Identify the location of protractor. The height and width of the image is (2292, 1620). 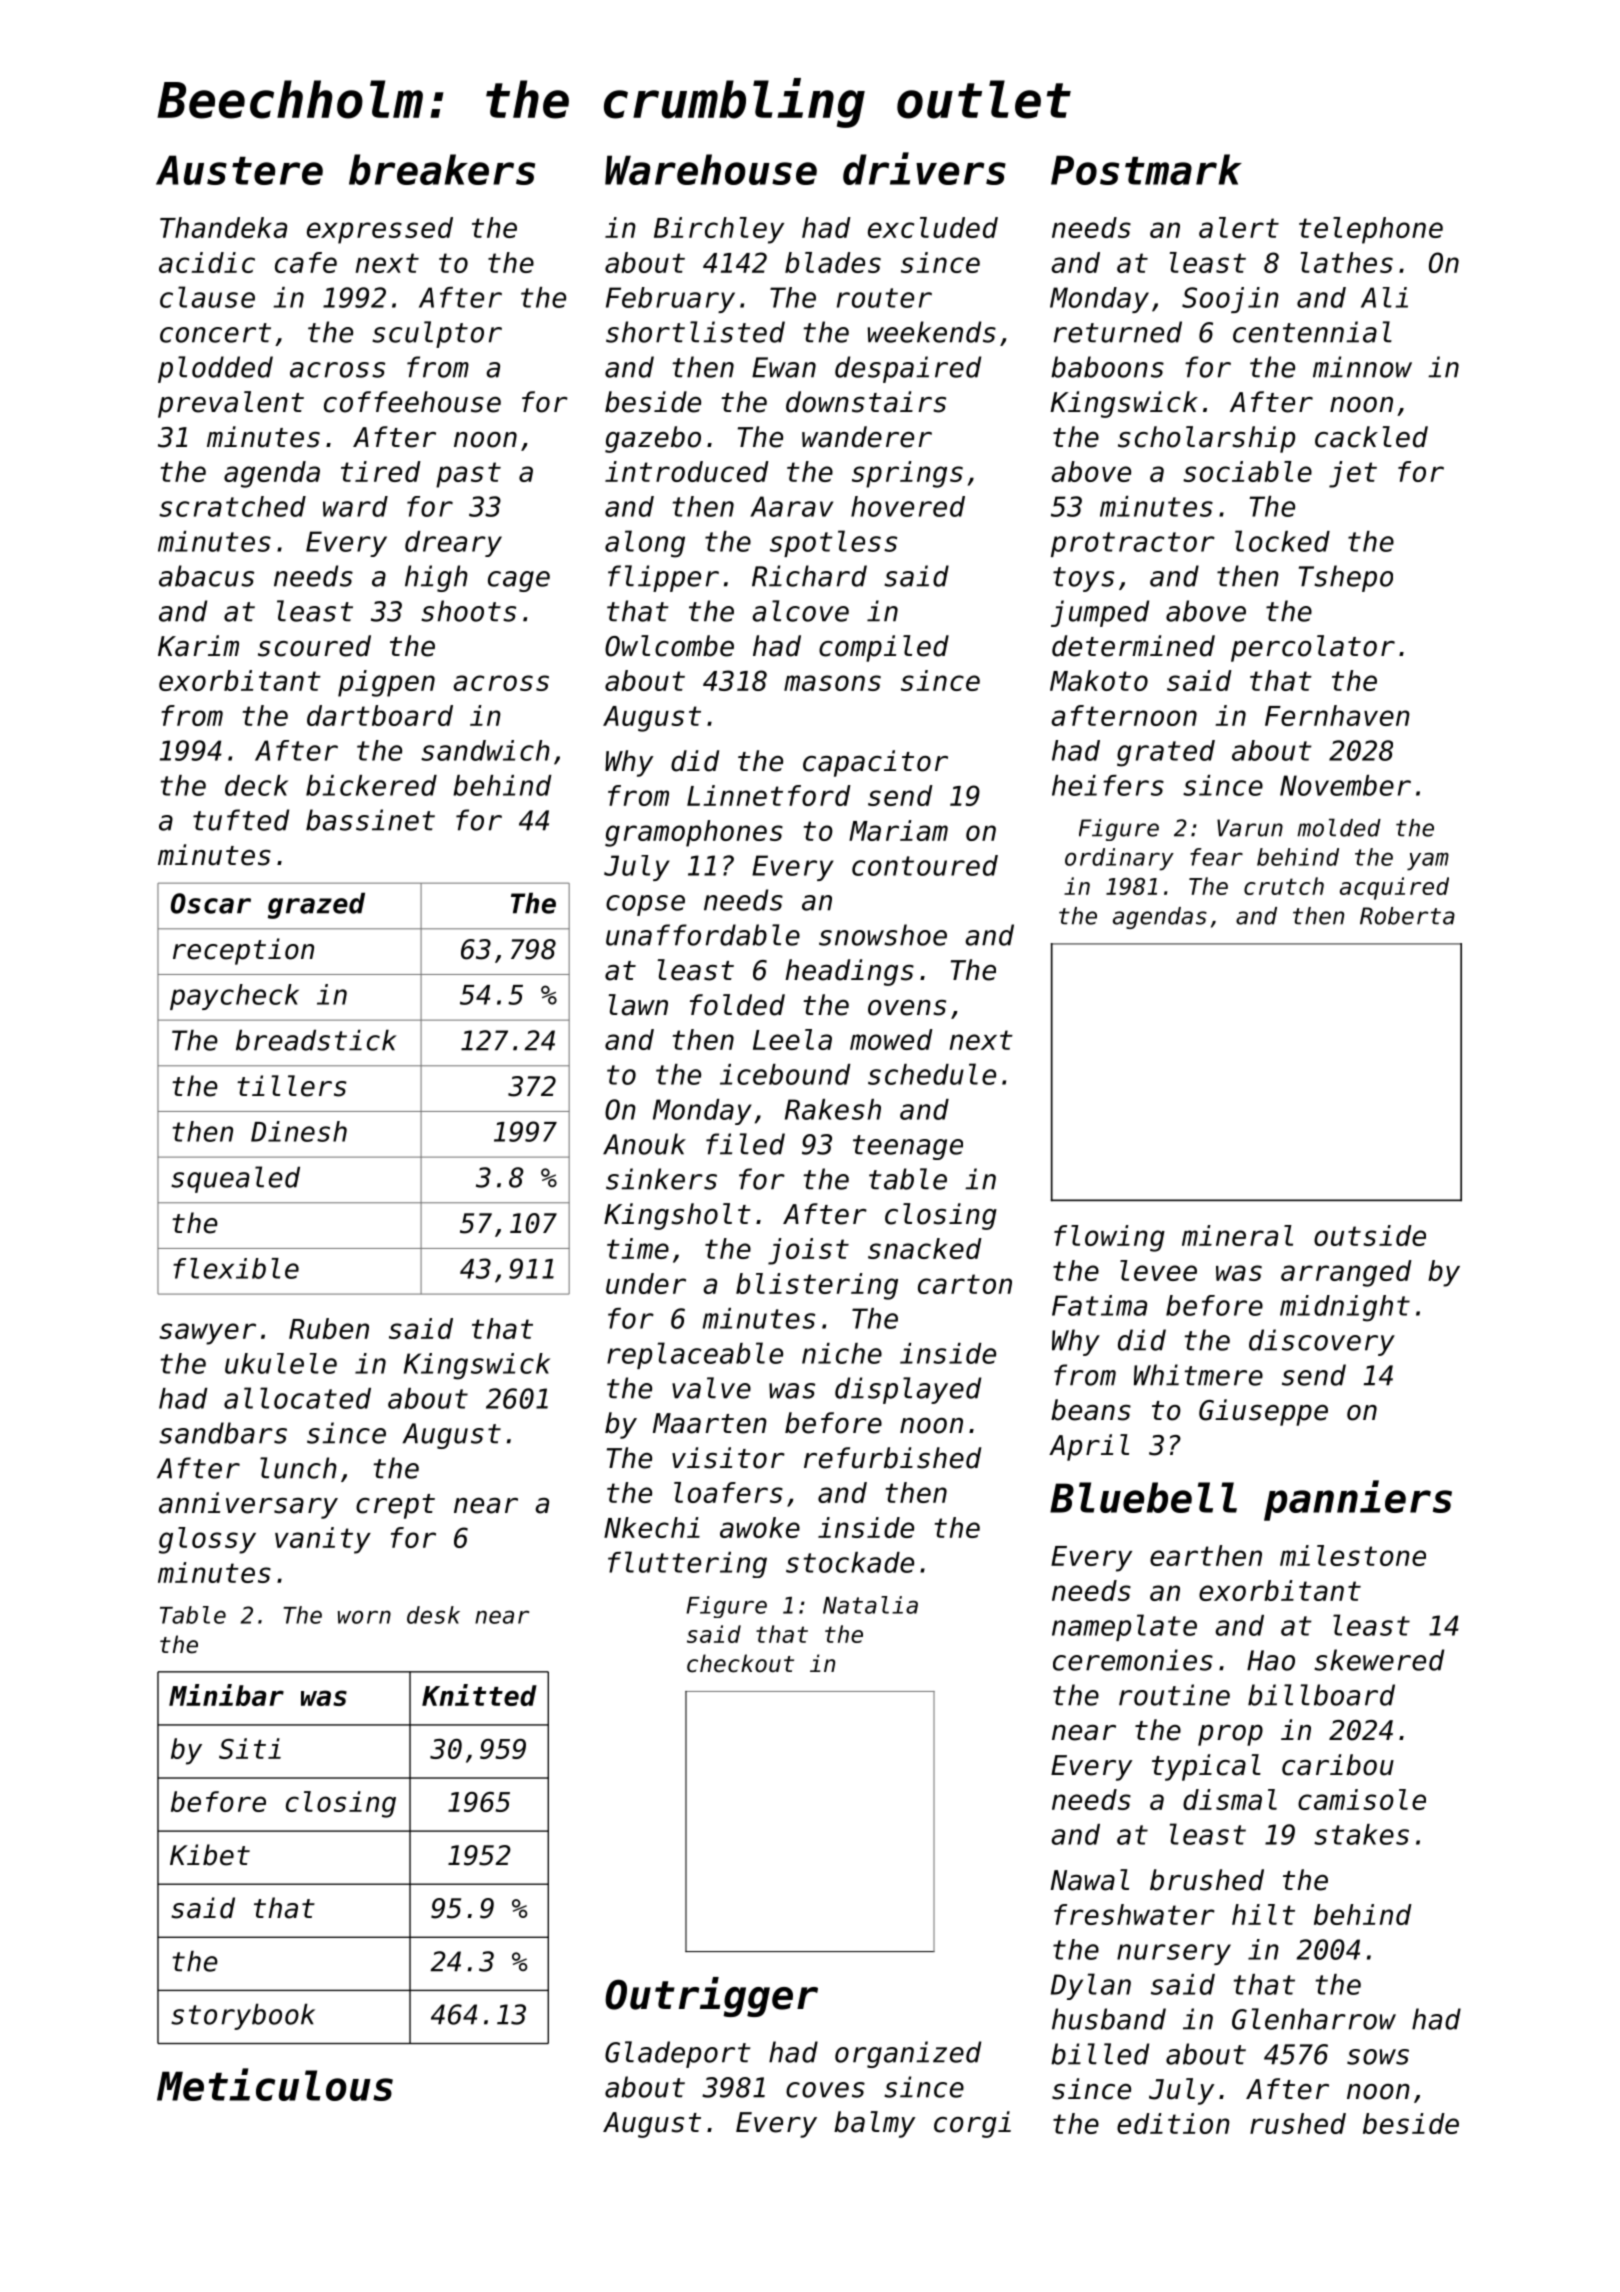
(1133, 544).
